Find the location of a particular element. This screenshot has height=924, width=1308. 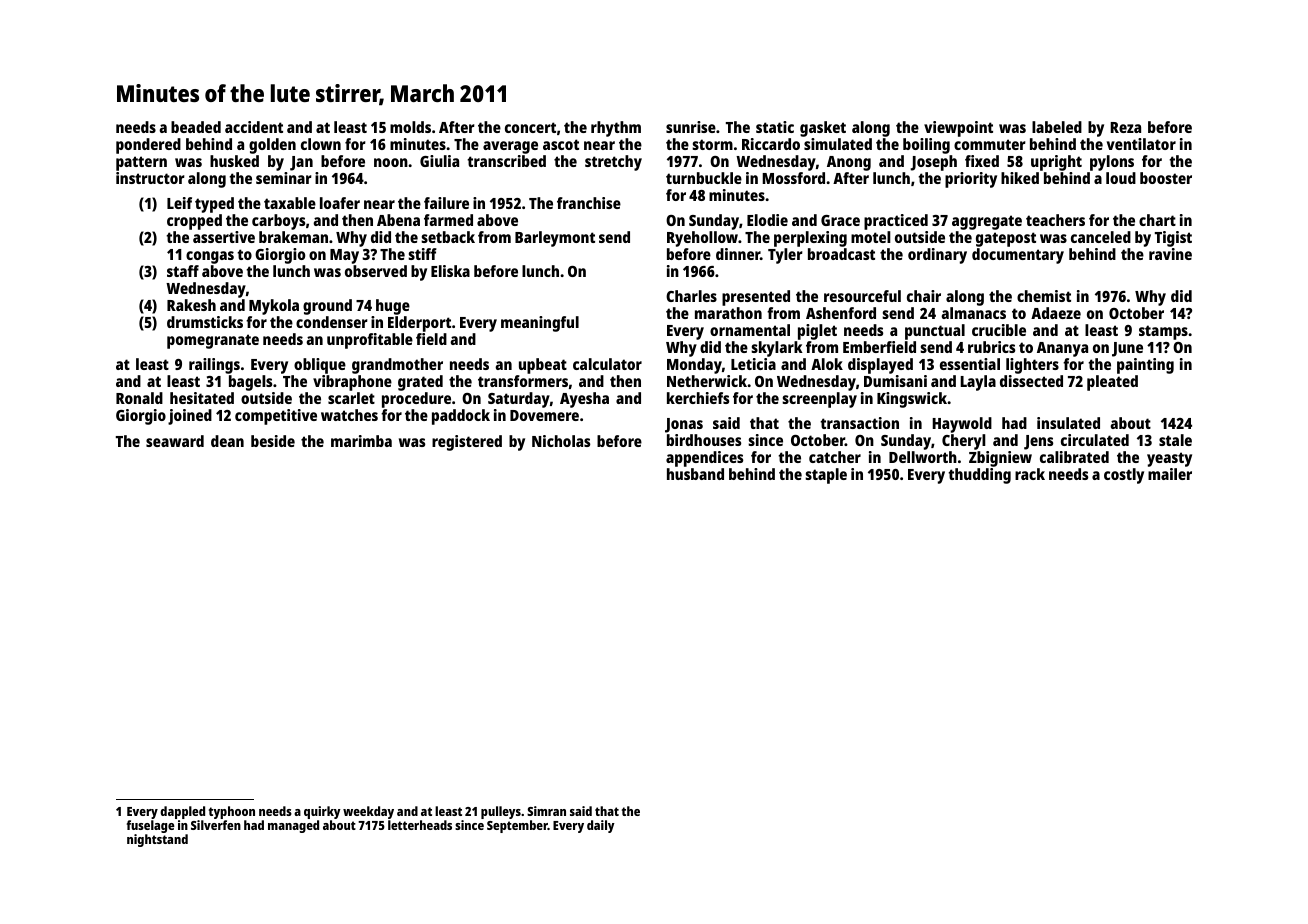

dappled is located at coordinates (182, 812).
